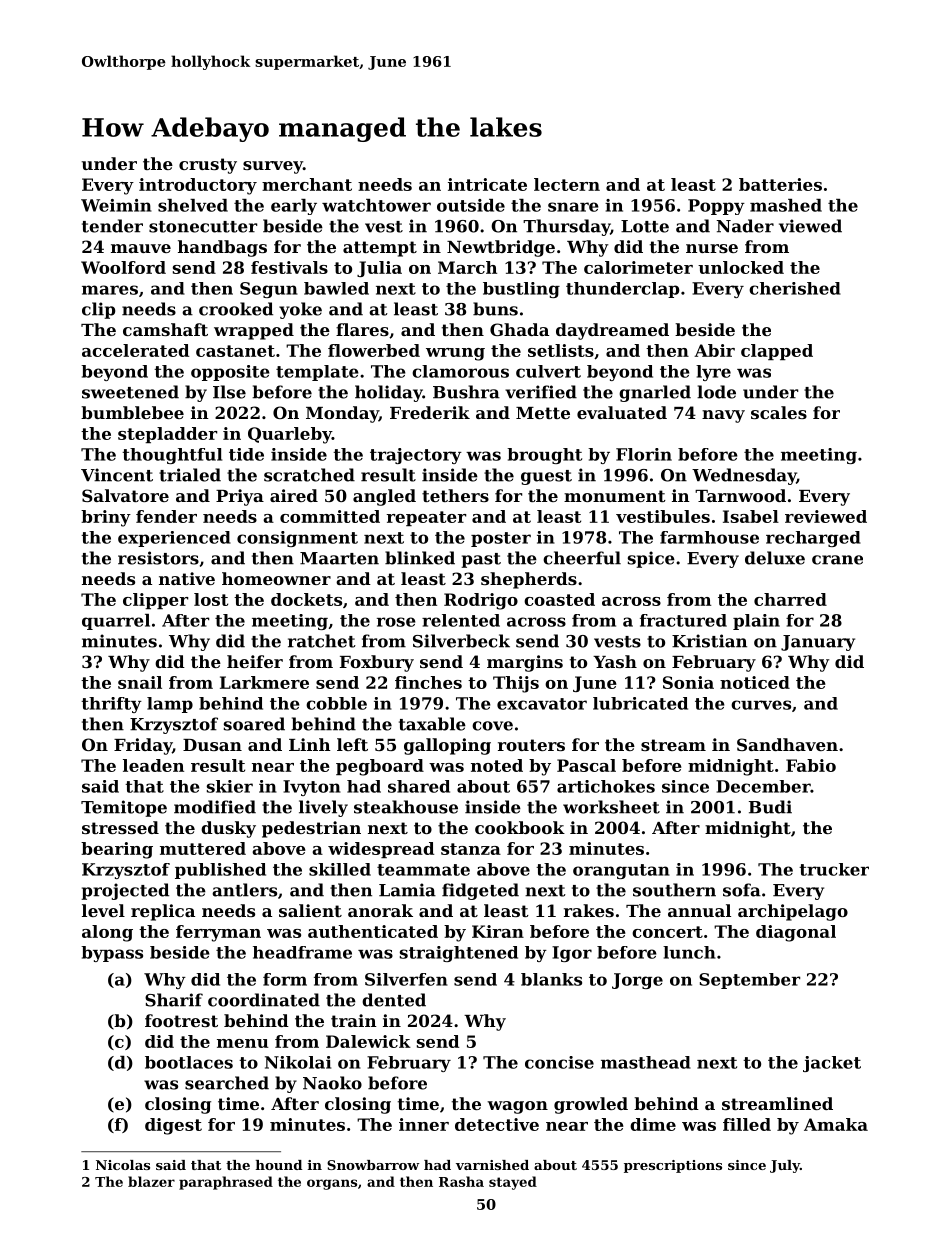  Describe the element at coordinates (566, 227) in the screenshot. I see `Thursday` at that location.
